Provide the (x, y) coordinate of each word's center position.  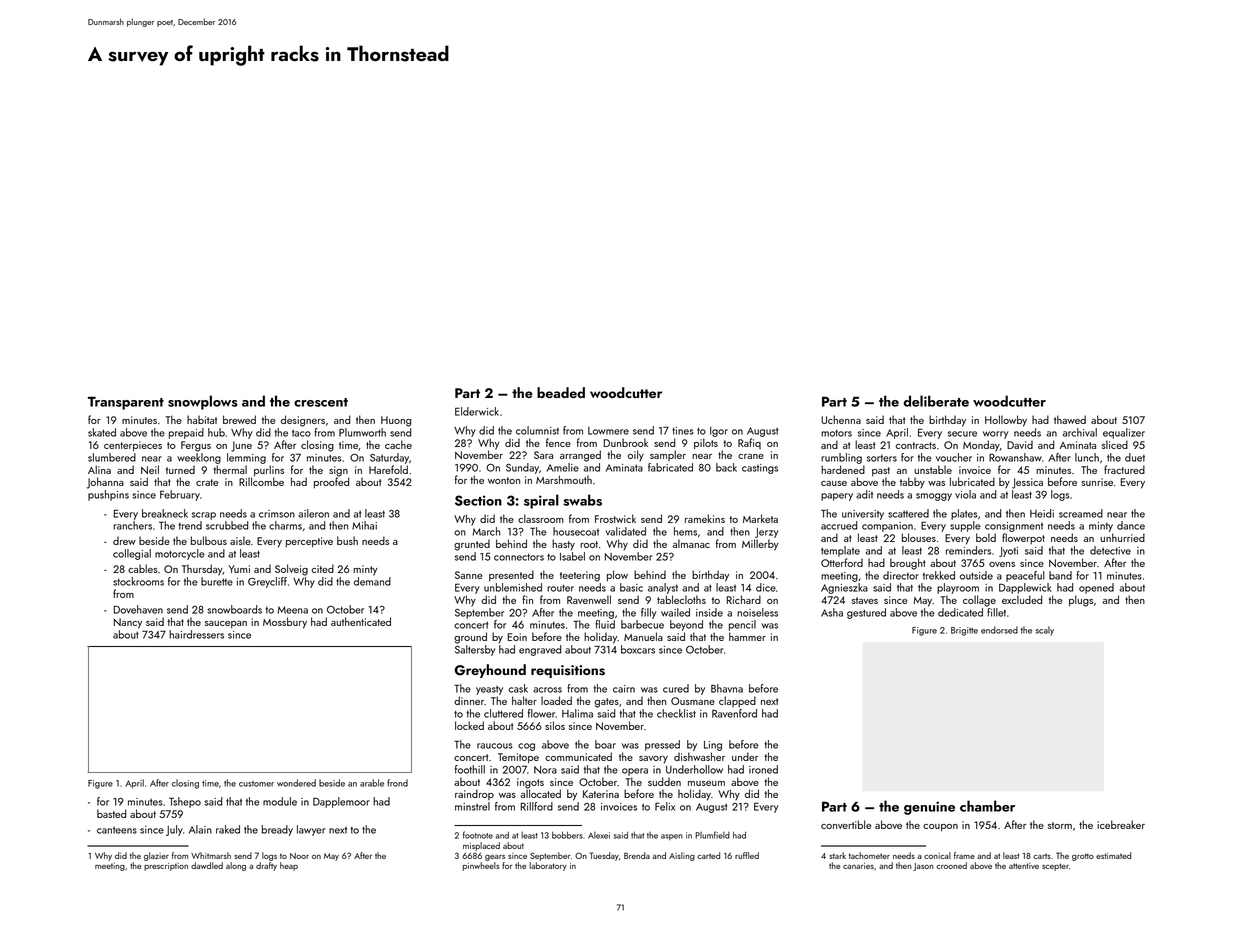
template (840, 551)
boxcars (638, 649)
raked (228, 829)
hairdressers (196, 634)
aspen (672, 837)
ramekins (705, 518)
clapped (737, 701)
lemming (246, 458)
